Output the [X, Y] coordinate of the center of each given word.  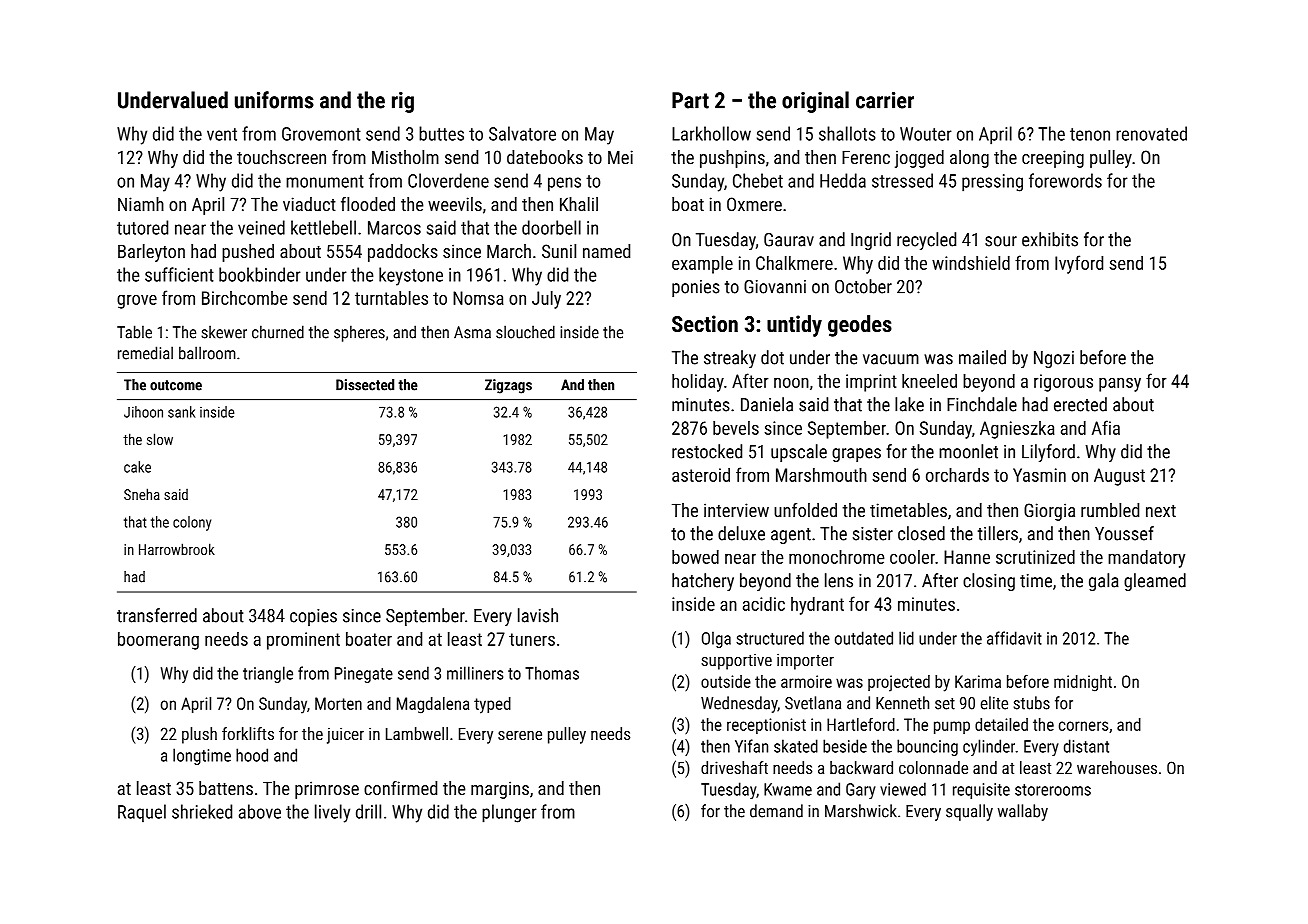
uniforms [274, 100]
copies [313, 617]
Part [690, 100]
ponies [696, 288]
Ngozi [1054, 359]
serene [520, 735]
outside [726, 681]
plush [199, 735]
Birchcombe [245, 298]
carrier [885, 100]
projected [899, 683]
